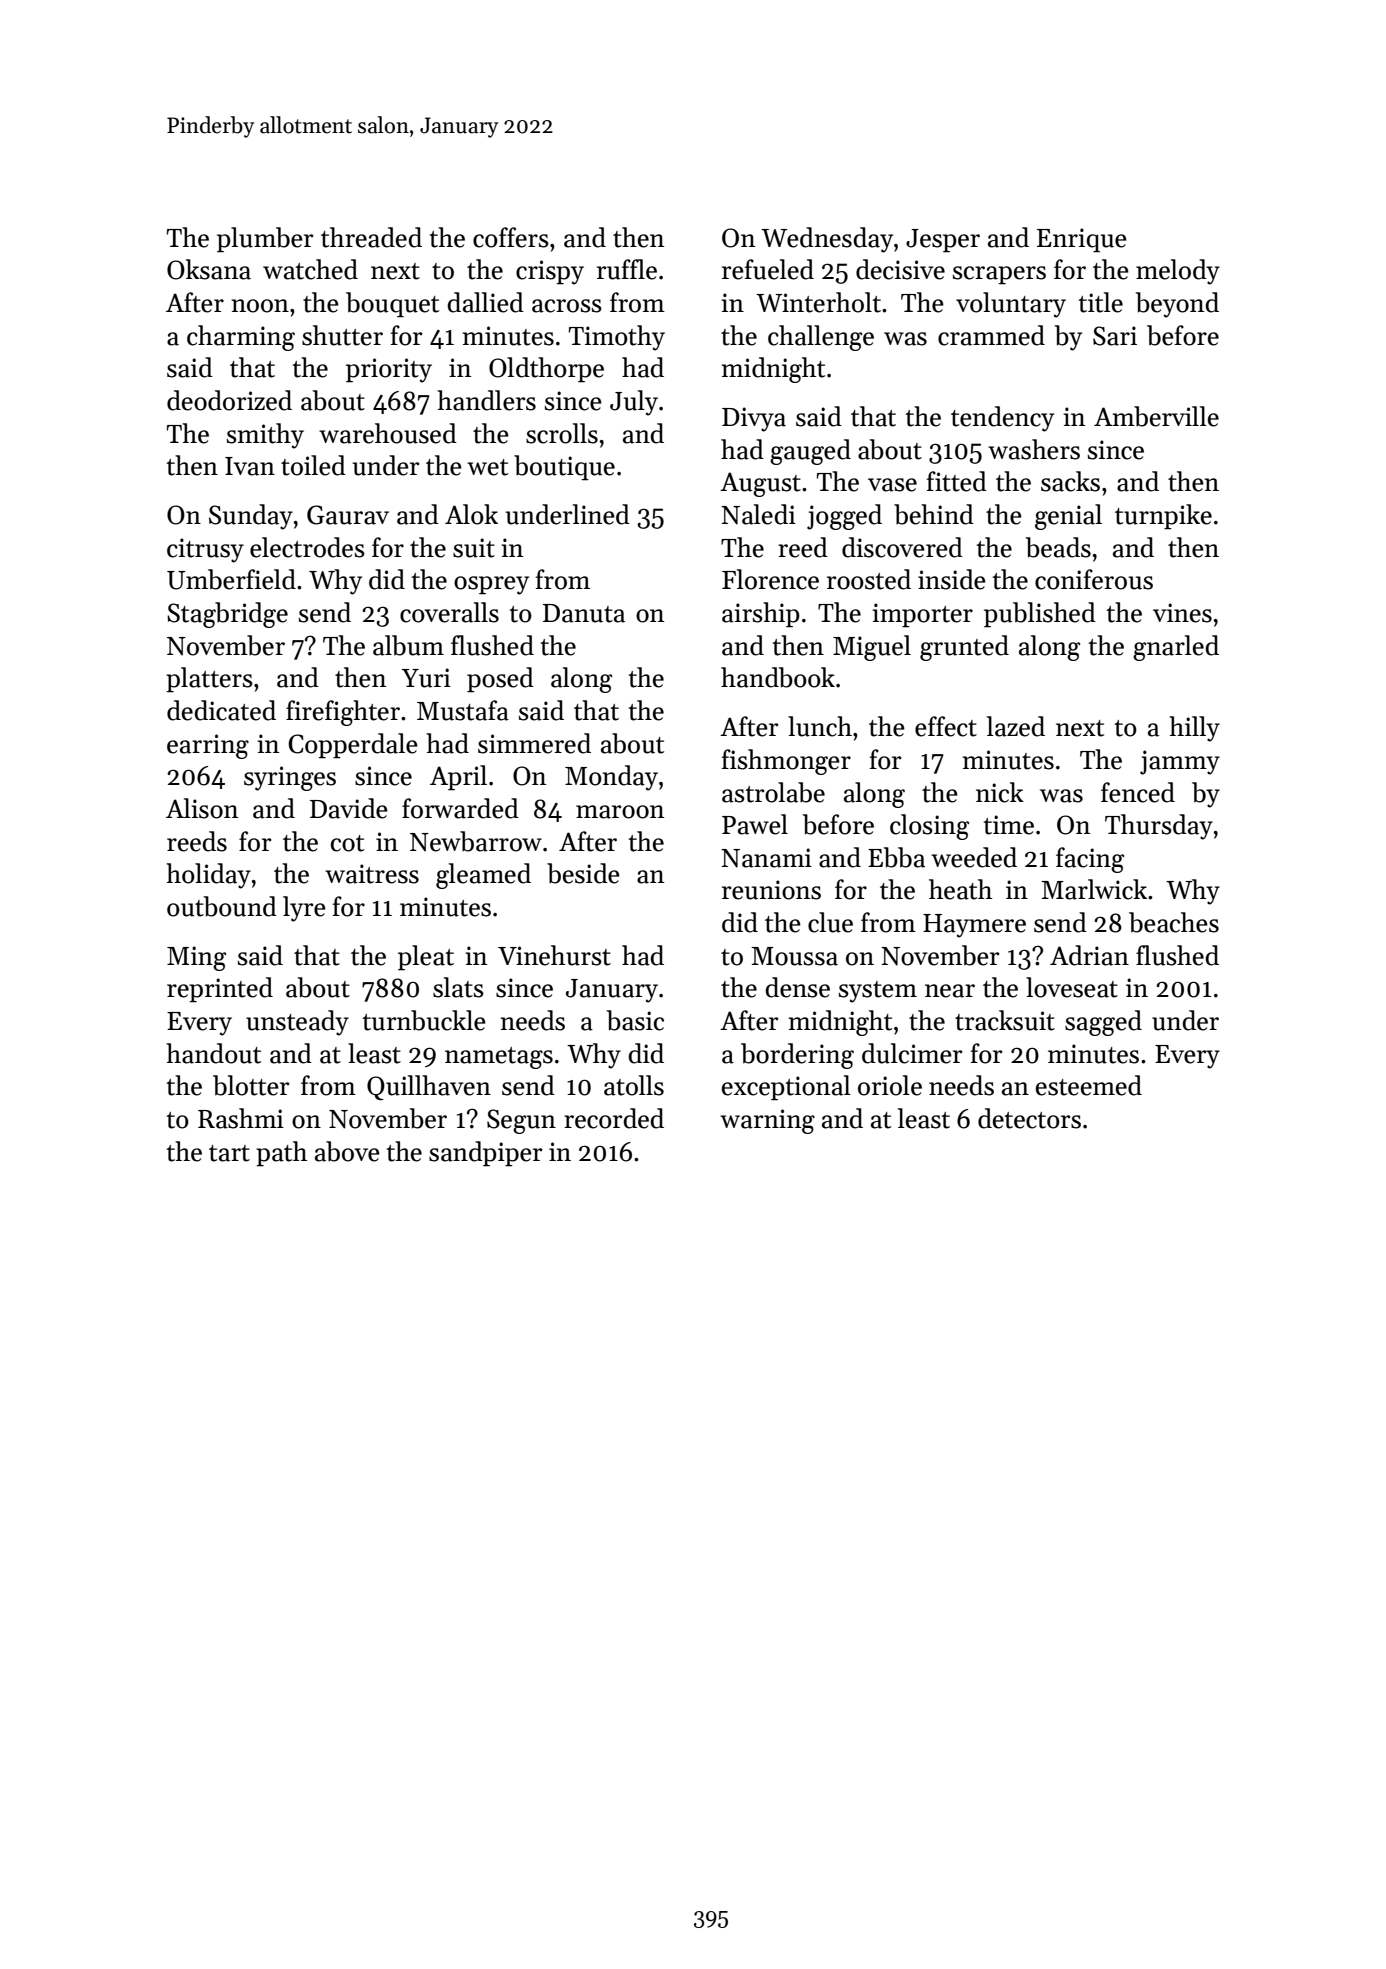 This page has width=1386, height=1969. What do you see at coordinates (388, 433) in the page?
I see `warehoused` at bounding box center [388, 433].
